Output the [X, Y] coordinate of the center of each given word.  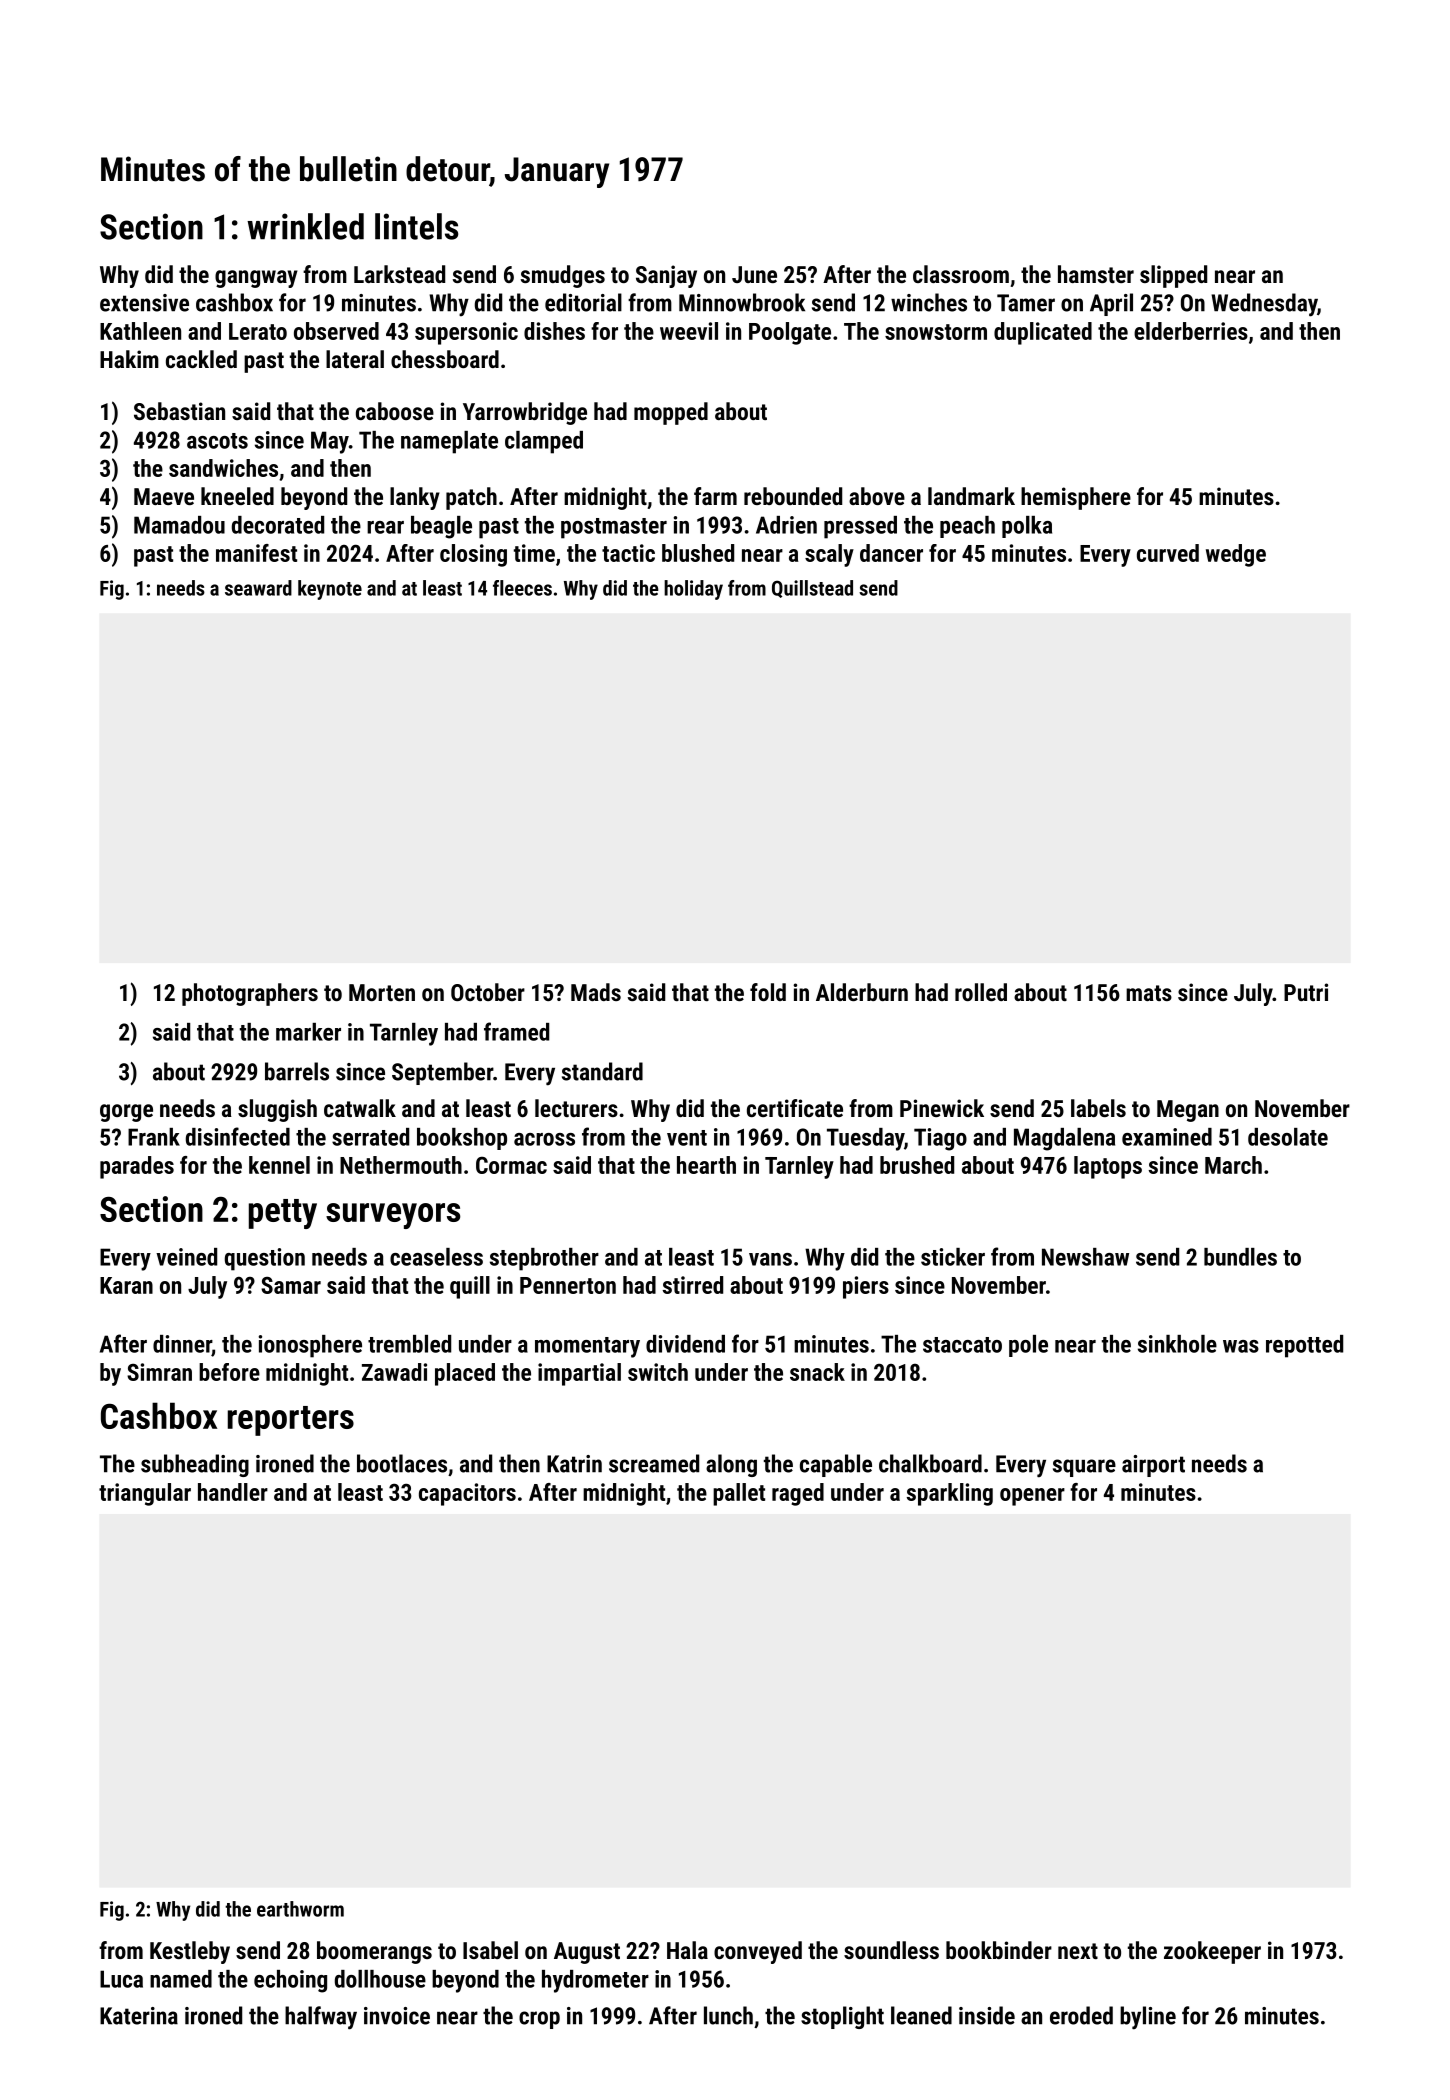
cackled [201, 359]
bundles [1240, 1257]
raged [798, 1494]
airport [1153, 1466]
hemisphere [1076, 498]
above [877, 496]
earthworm [300, 1909]
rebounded [793, 496]
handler [233, 1492]
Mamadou [179, 525]
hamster [1096, 274]
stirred [693, 1285]
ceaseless [436, 1257]
